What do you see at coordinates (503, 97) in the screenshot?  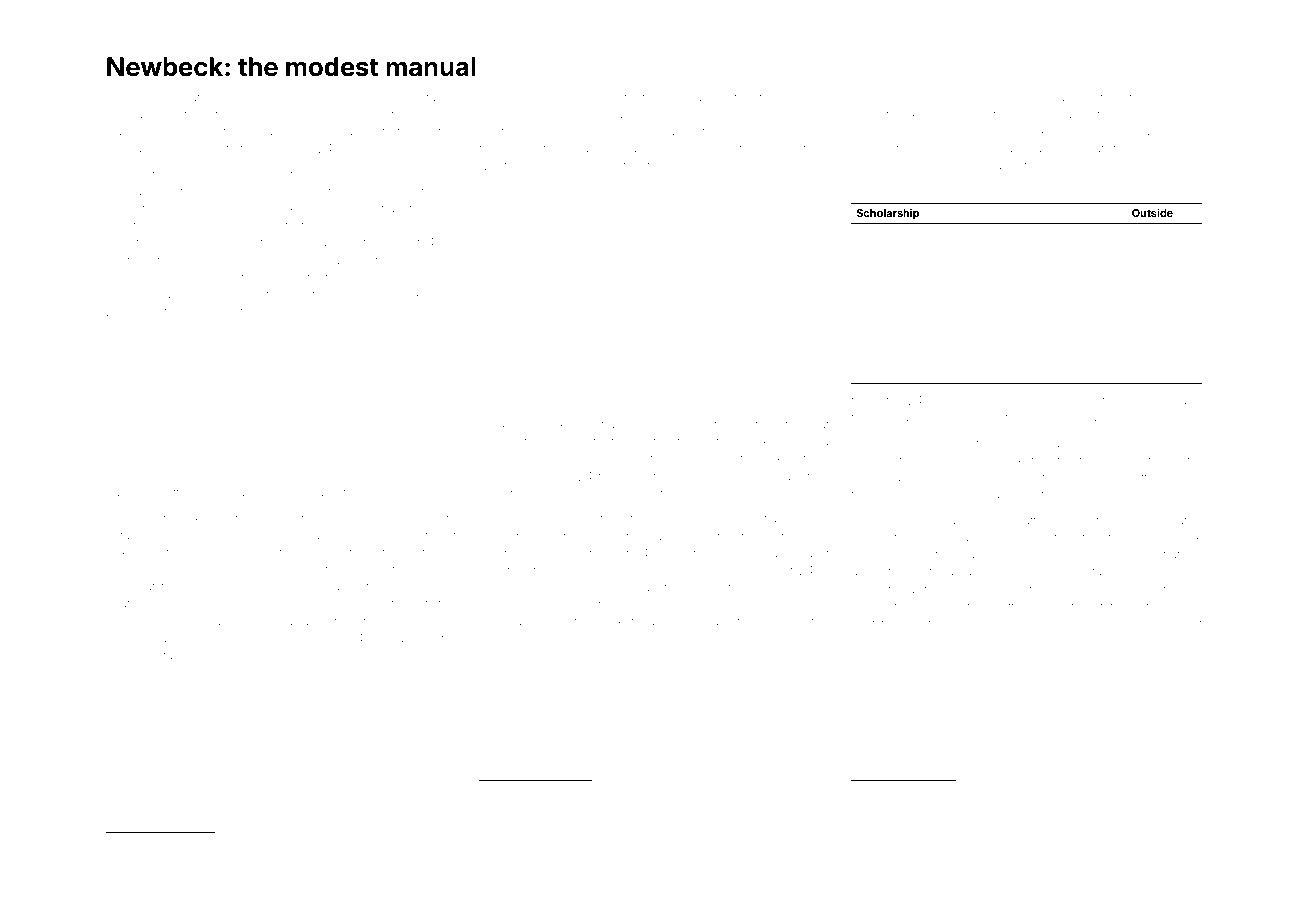 I see `dulcimer` at bounding box center [503, 97].
